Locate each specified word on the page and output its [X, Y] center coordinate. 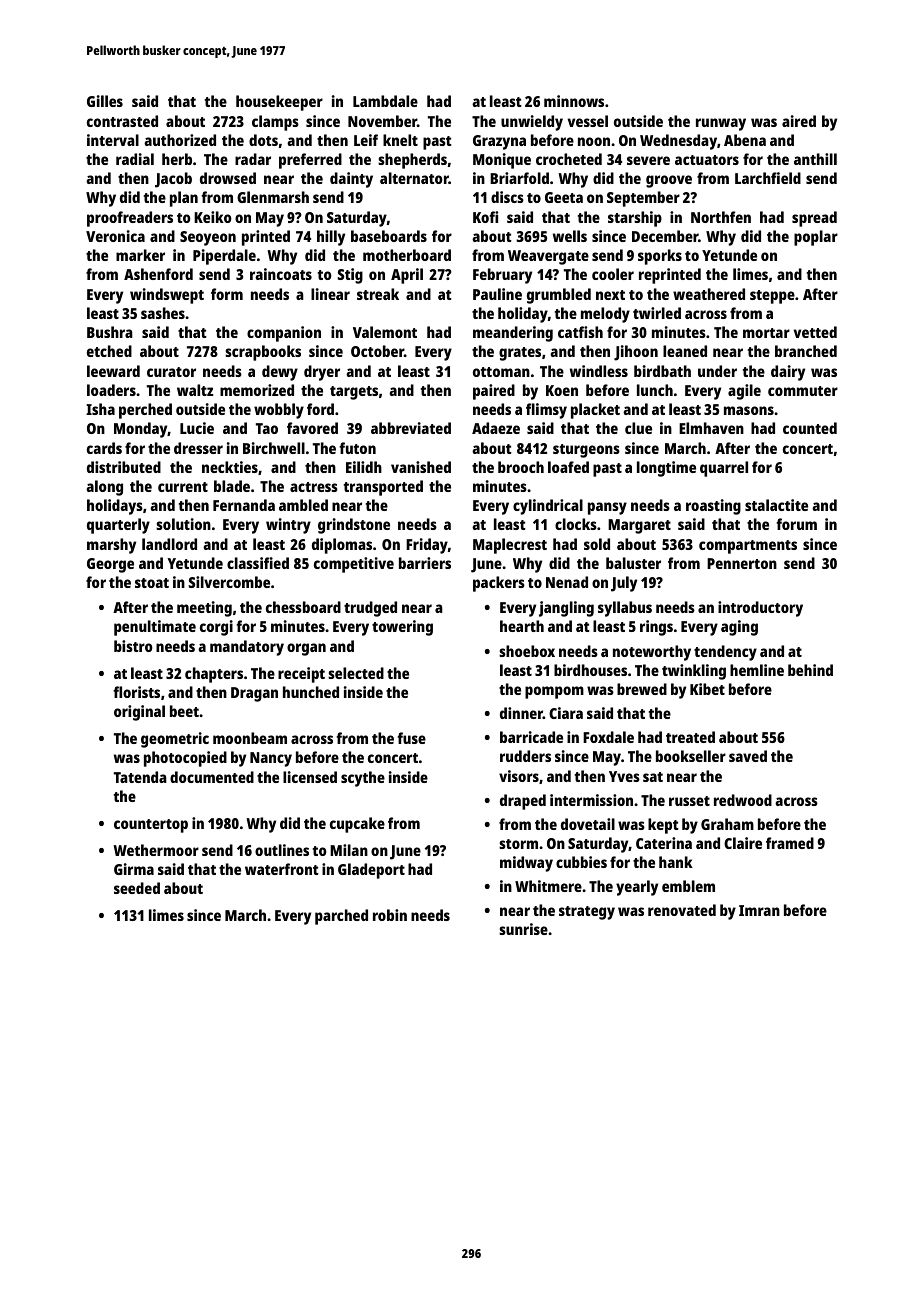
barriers [425, 563]
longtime [666, 469]
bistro [133, 646]
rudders [525, 756]
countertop [151, 826]
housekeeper [279, 103]
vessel [588, 121]
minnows [574, 101]
